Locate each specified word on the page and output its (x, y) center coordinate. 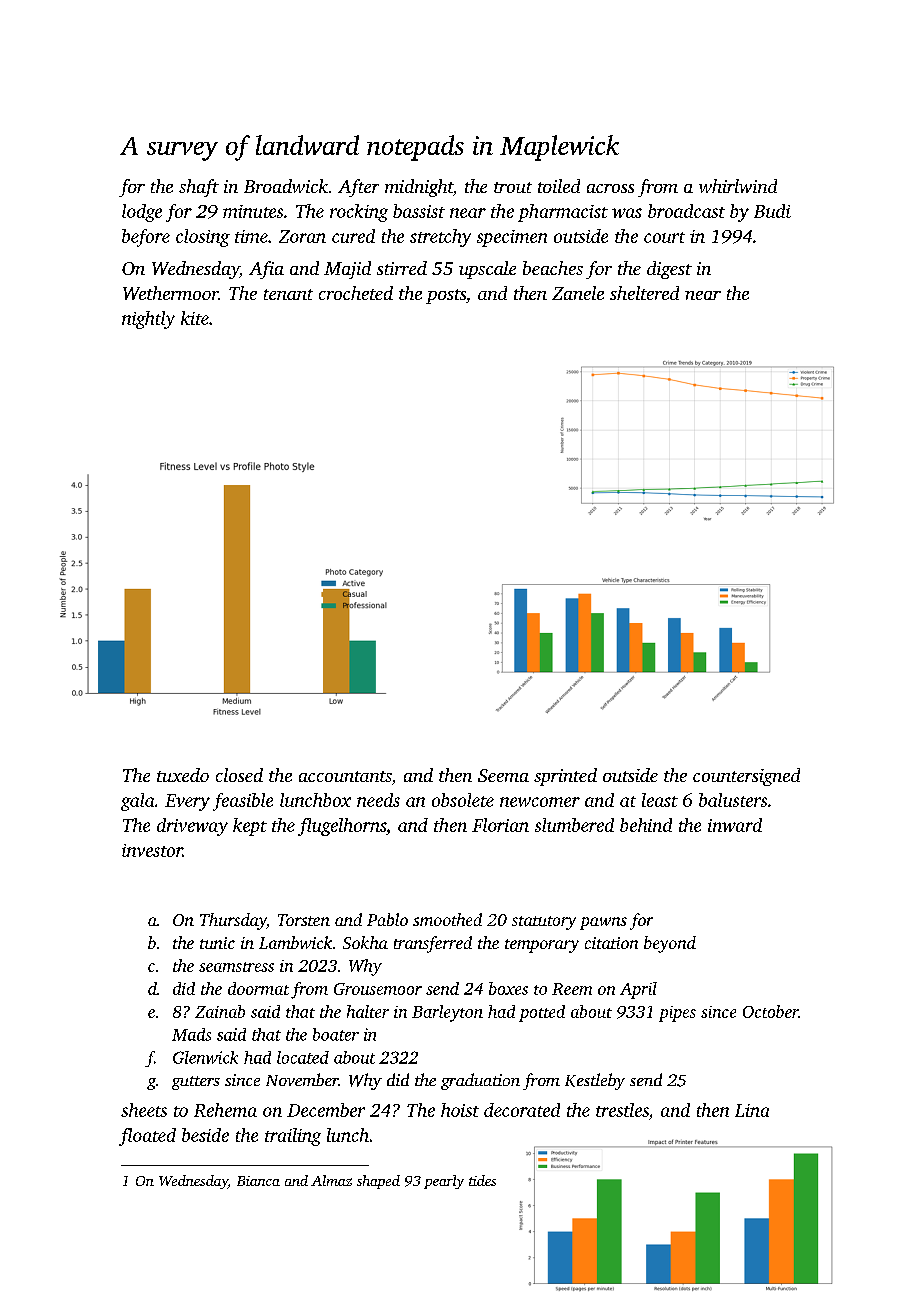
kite (195, 318)
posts (446, 296)
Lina (752, 1110)
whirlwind (738, 186)
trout (513, 187)
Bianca (258, 1181)
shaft (199, 188)
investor (152, 850)
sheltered (644, 293)
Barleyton (447, 1013)
